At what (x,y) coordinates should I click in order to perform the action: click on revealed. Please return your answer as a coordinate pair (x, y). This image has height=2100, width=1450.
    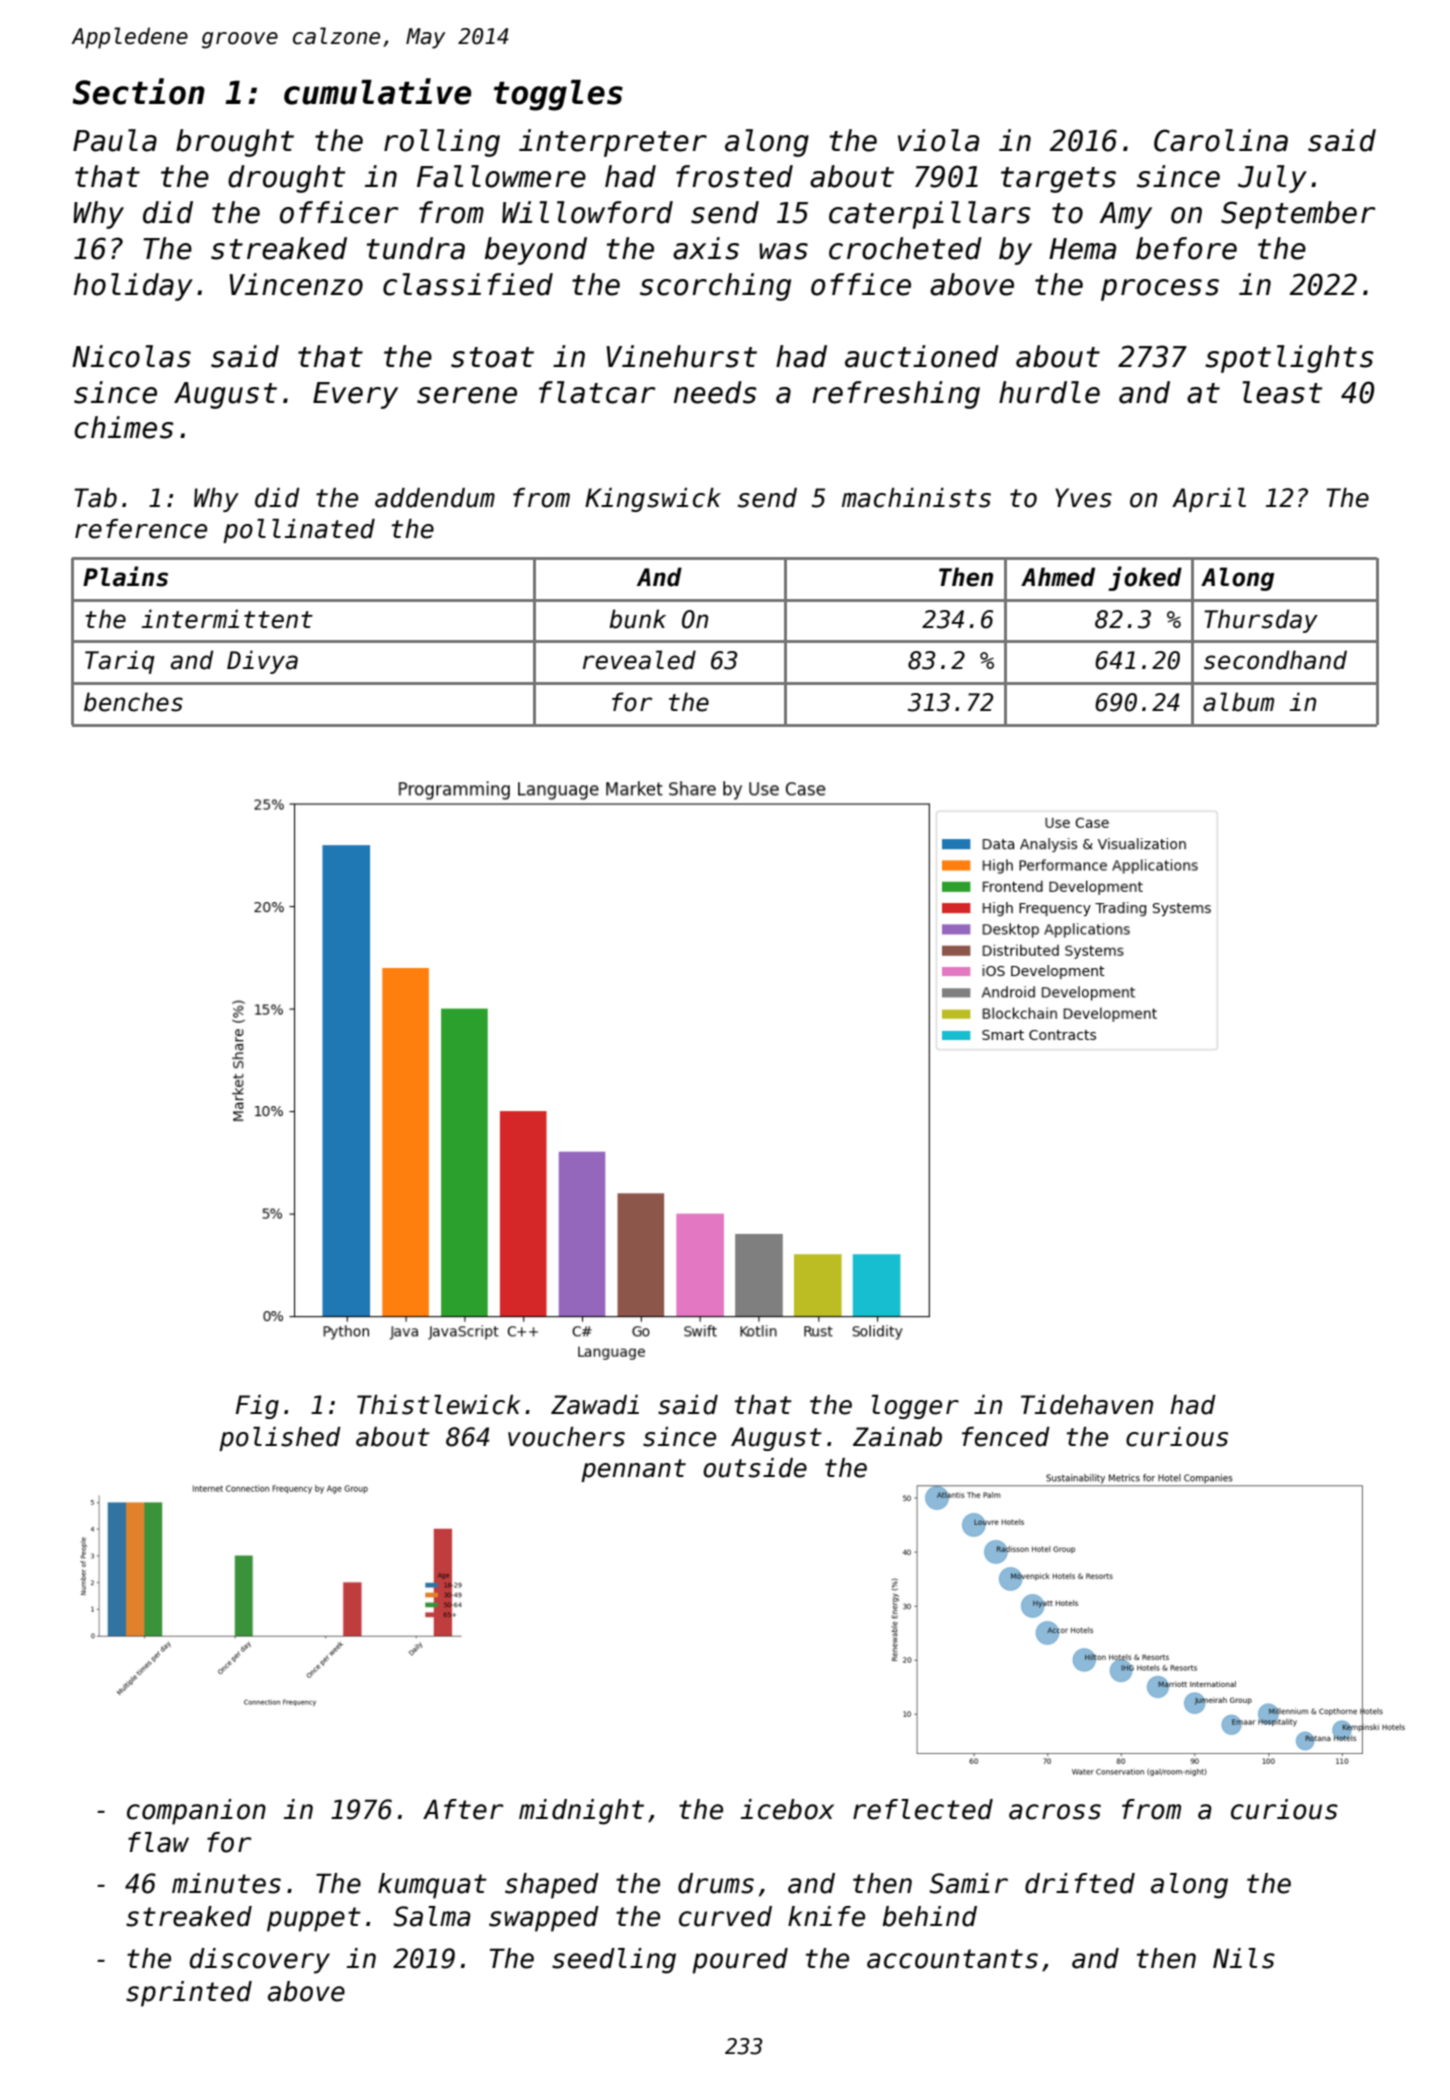
    Looking at the image, I should click on (639, 660).
